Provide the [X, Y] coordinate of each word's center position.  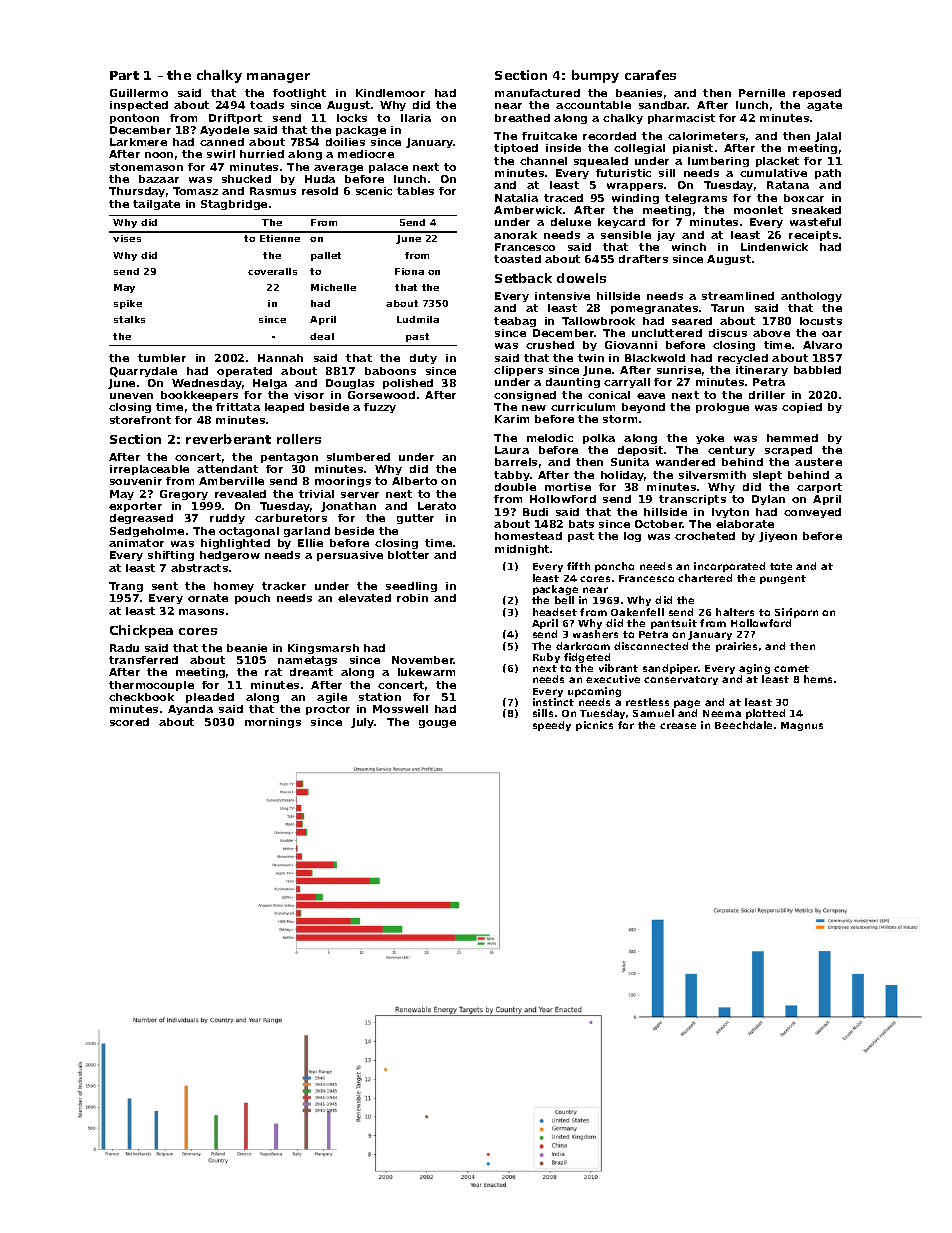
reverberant [228, 439]
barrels [516, 462]
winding [635, 199]
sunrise [679, 370]
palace [388, 168]
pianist [693, 149]
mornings [273, 723]
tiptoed [516, 149]
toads [267, 105]
